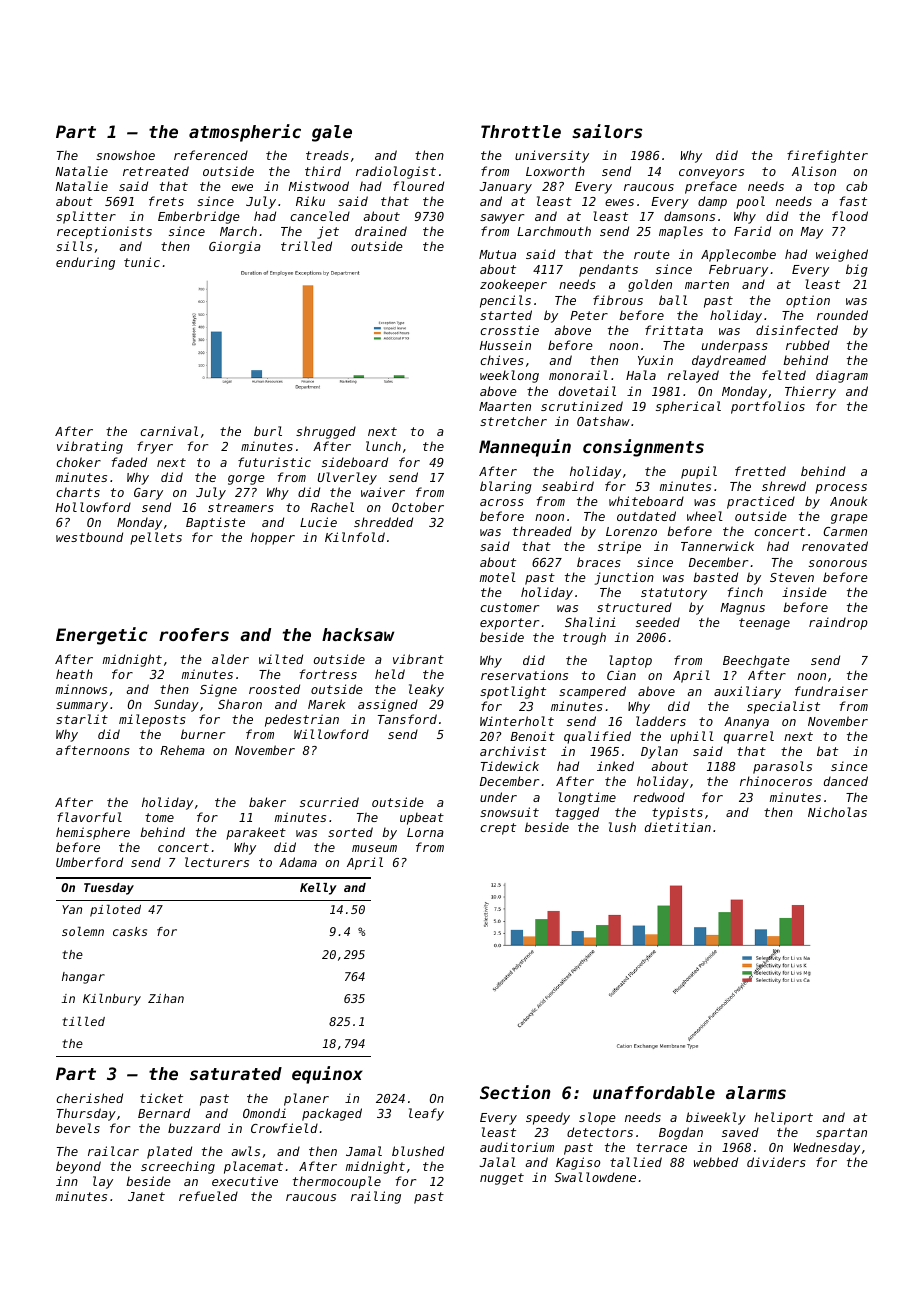 The image size is (924, 1308). I want to click on sailors, so click(607, 131).
